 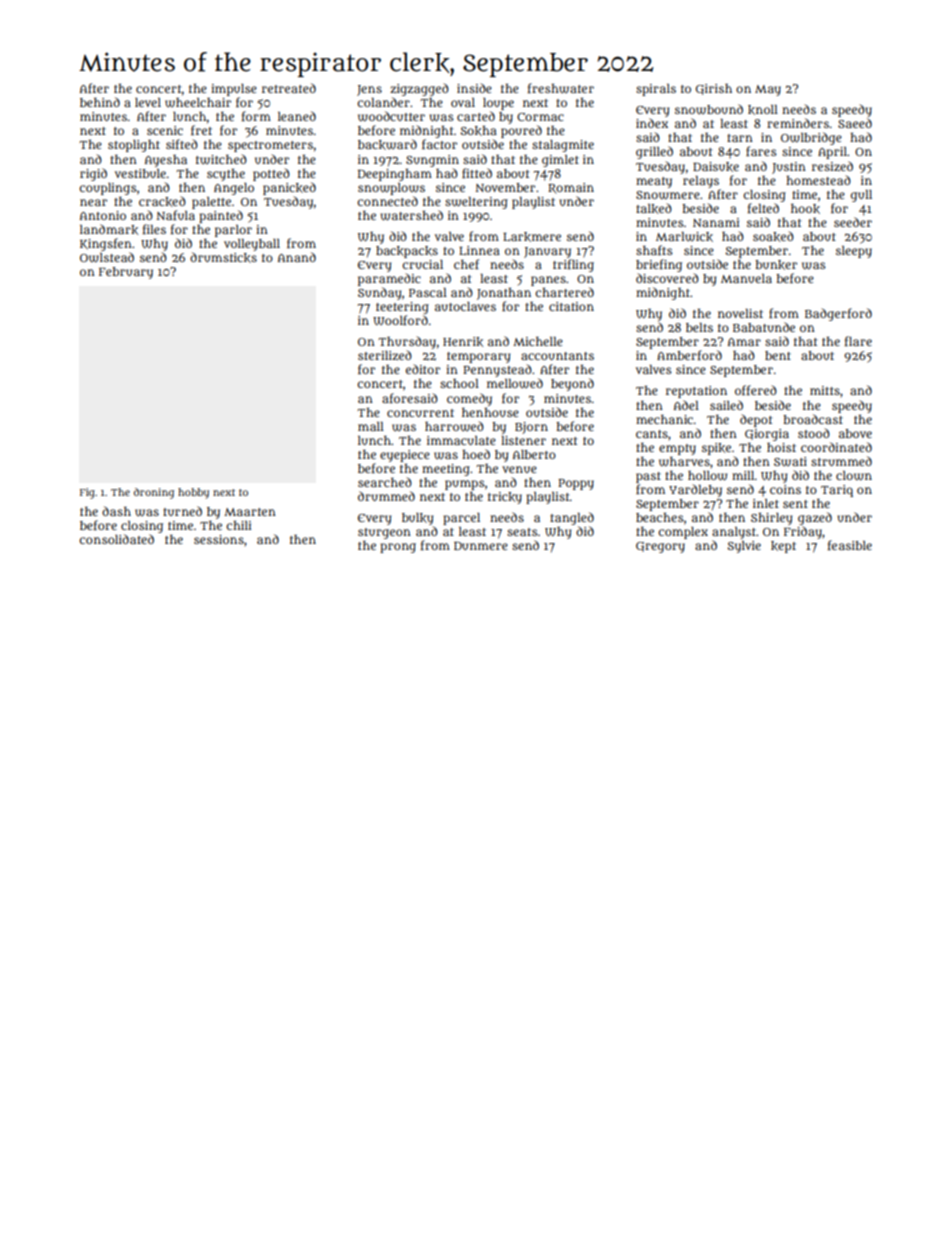 I want to click on sessions, so click(x=219, y=539).
